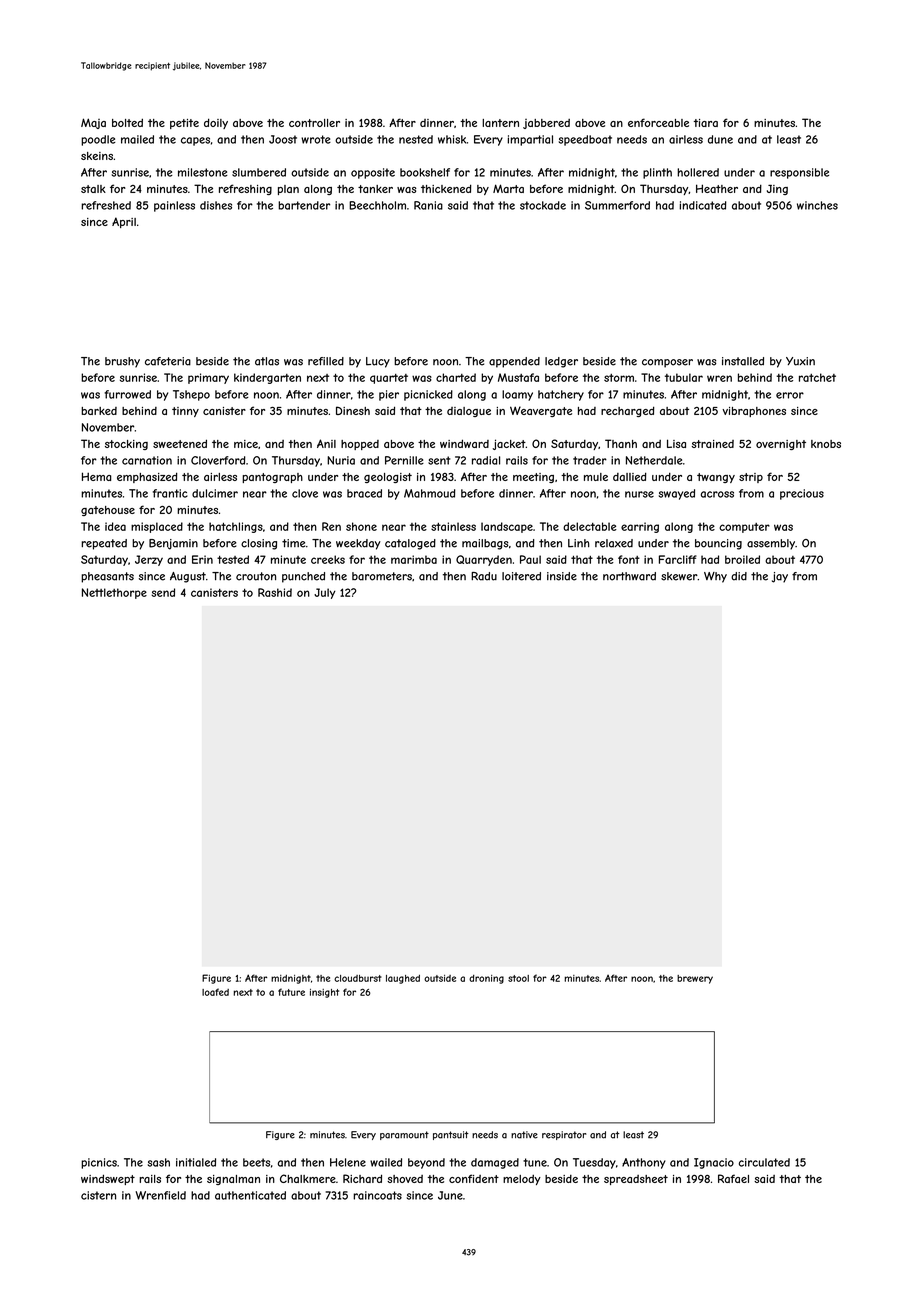  Describe the element at coordinates (521, 576) in the screenshot. I see `loitered` at that location.
